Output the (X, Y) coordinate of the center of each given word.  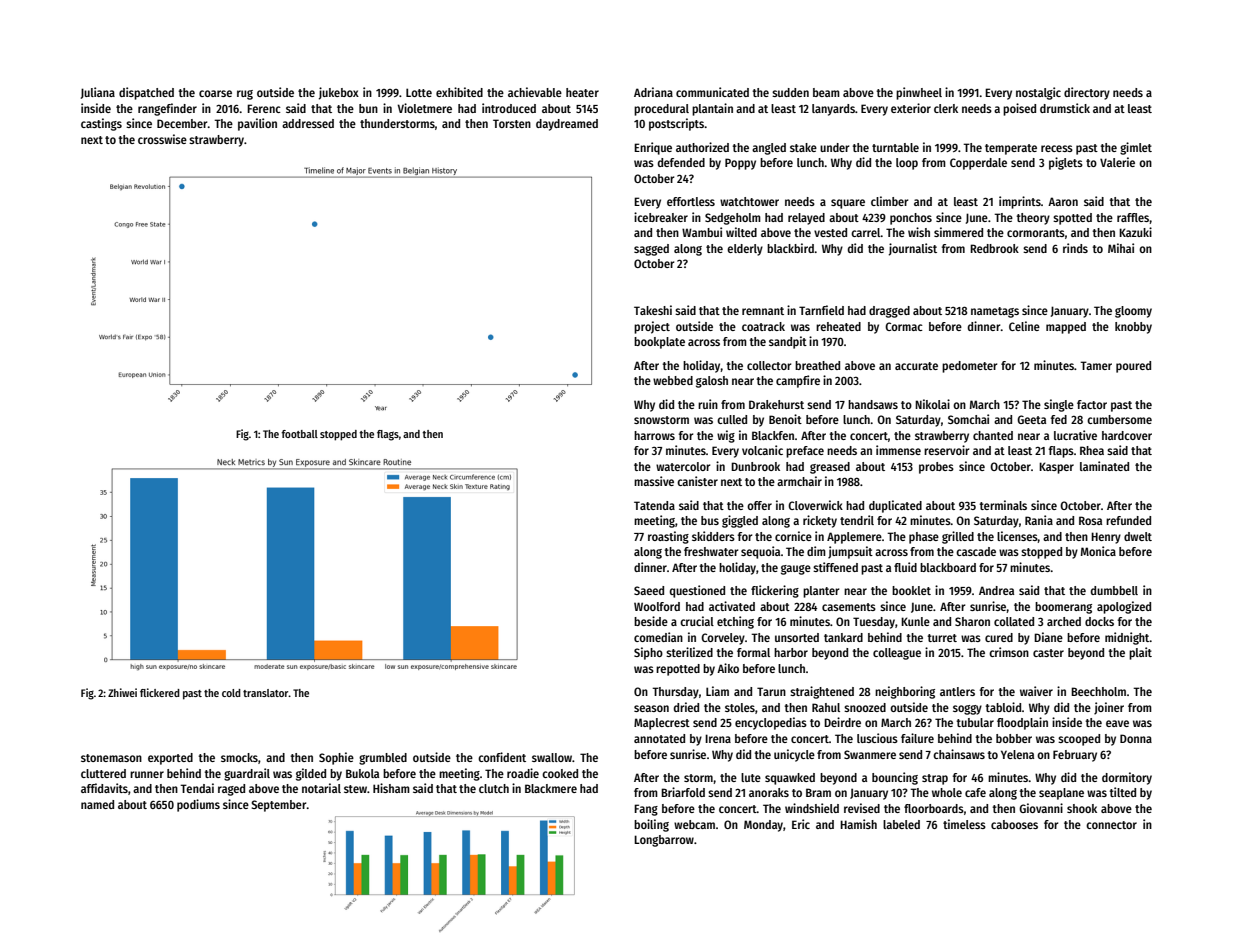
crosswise (162, 139)
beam (826, 92)
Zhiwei (122, 692)
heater (582, 92)
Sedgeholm (733, 219)
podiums (198, 805)
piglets (1066, 163)
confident (502, 757)
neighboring (905, 692)
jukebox (339, 93)
